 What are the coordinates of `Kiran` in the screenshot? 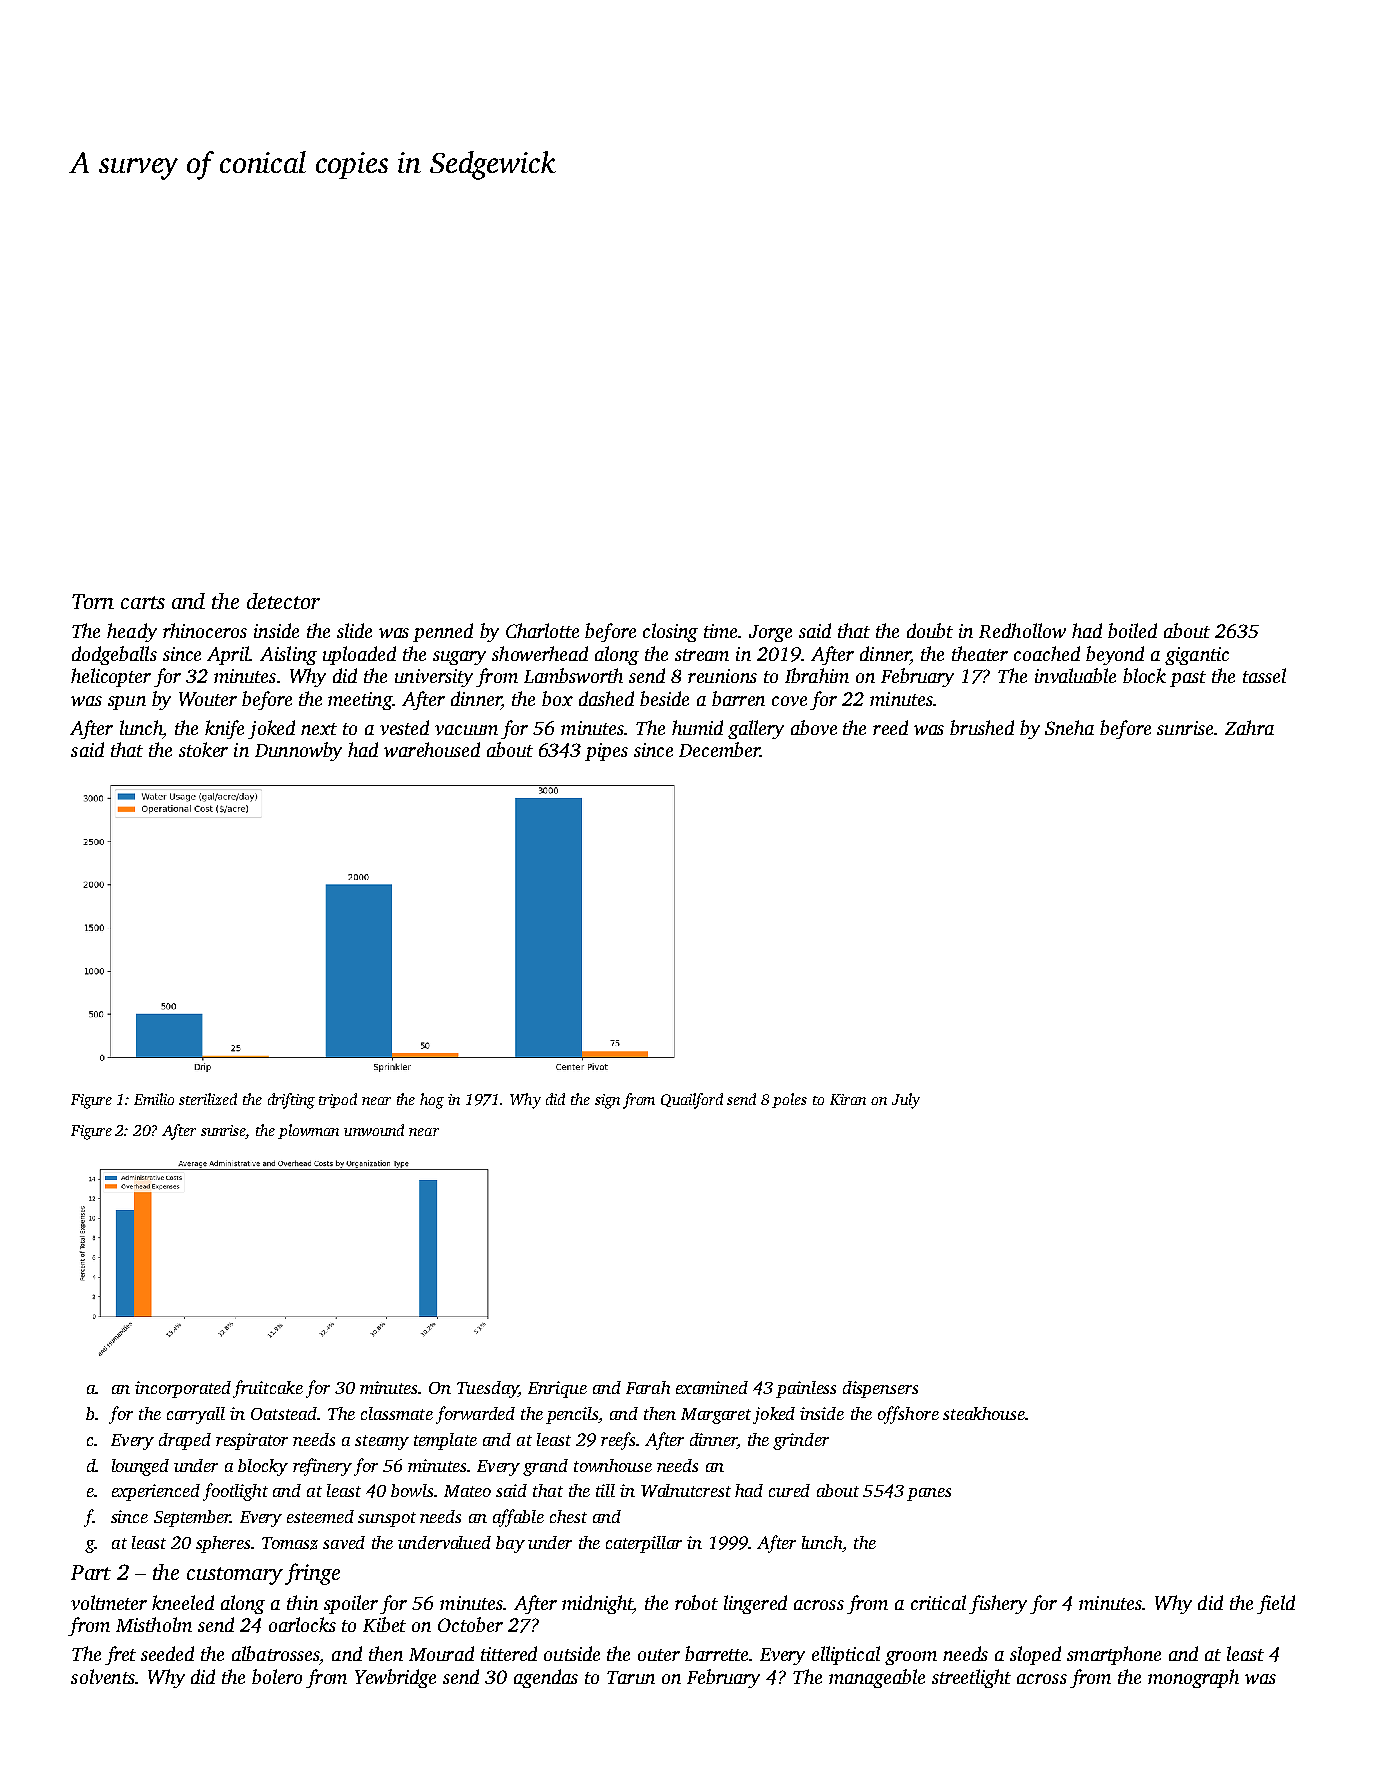 It's located at (848, 1099).
